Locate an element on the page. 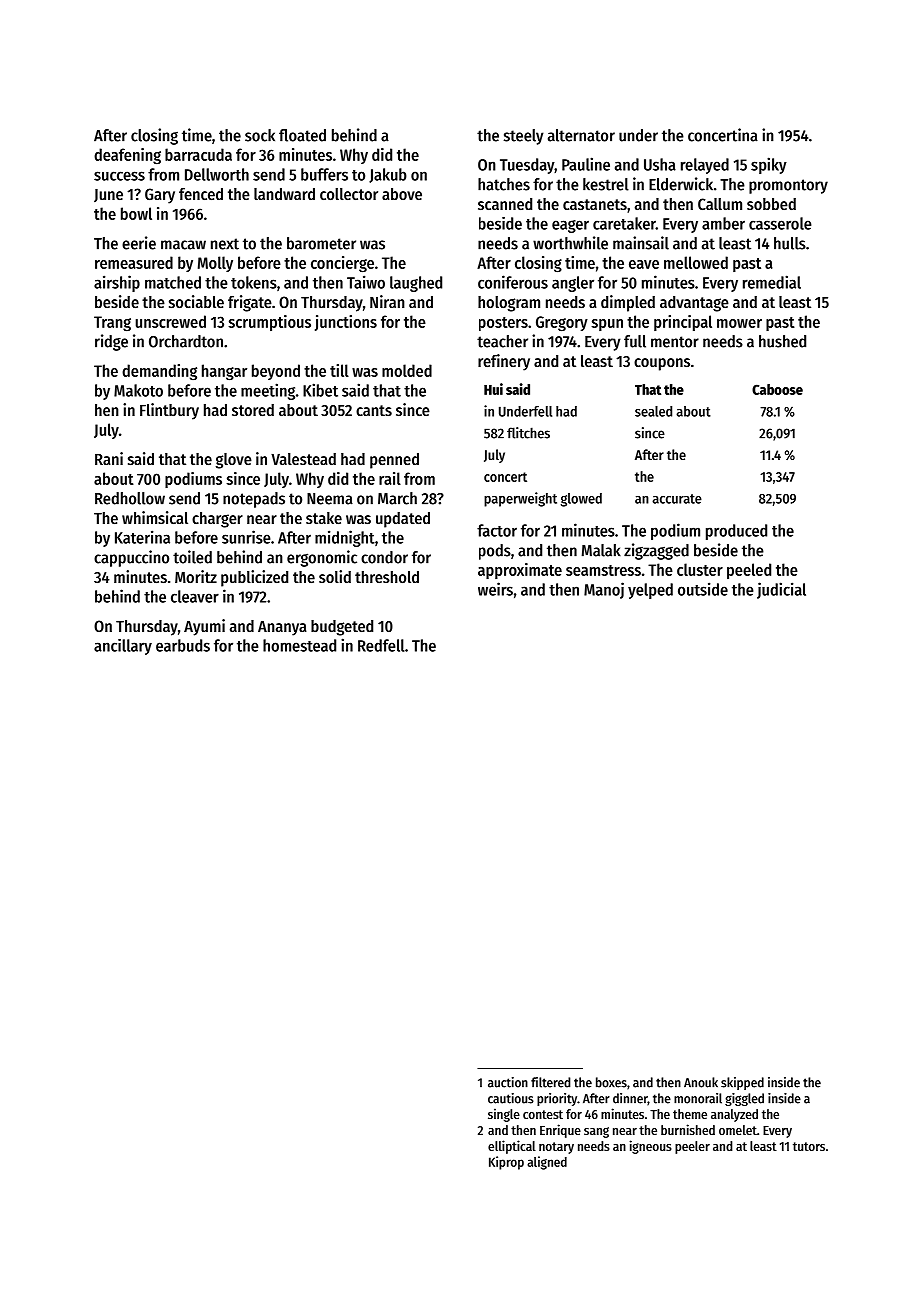 The height and width of the page is (1314, 924). cautious is located at coordinates (511, 1098).
